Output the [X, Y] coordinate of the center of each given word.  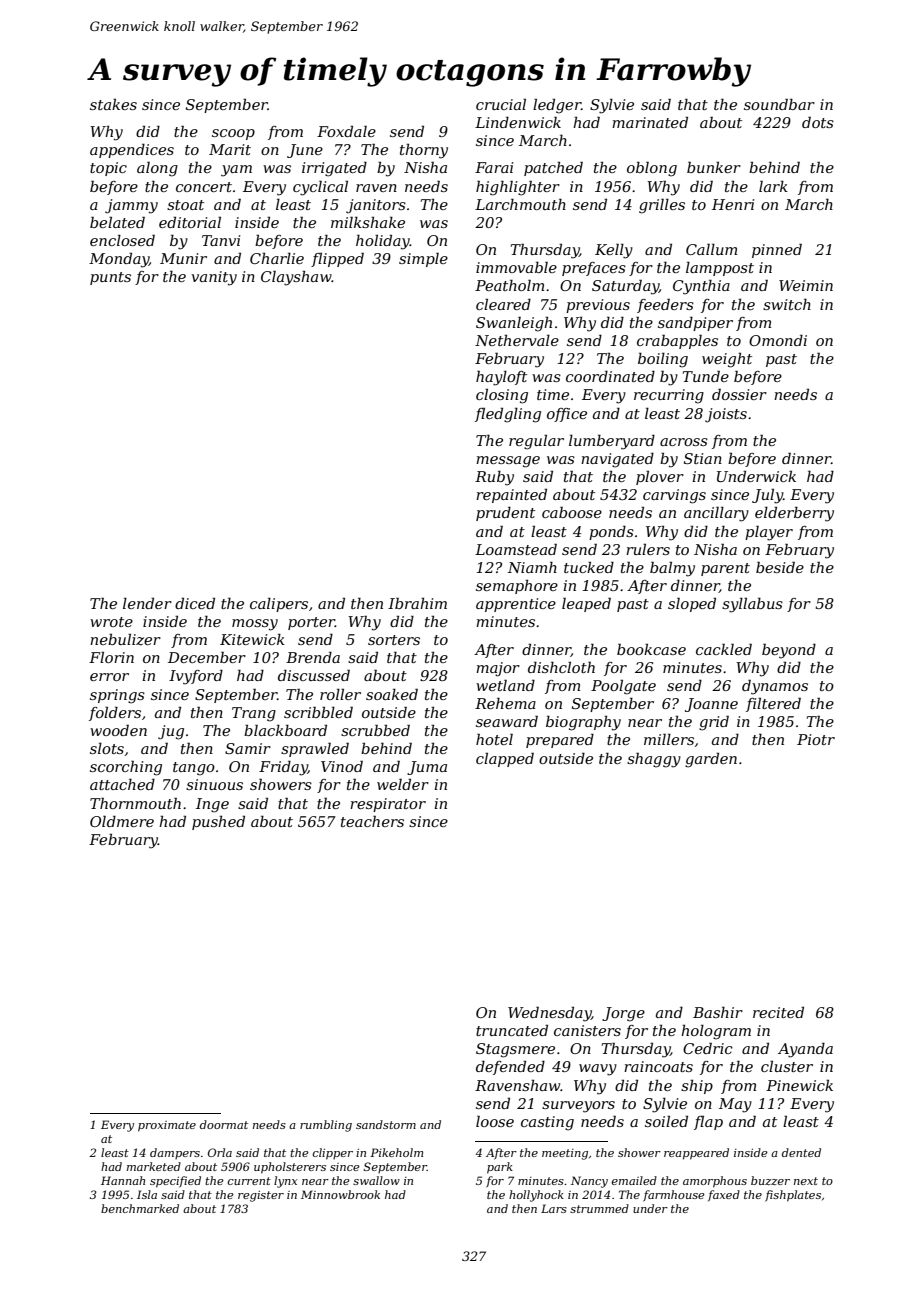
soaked [392, 694]
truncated [512, 1030]
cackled [724, 649]
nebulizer [125, 640]
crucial [501, 104]
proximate [167, 1126]
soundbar [779, 104]
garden [711, 760]
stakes [113, 104]
